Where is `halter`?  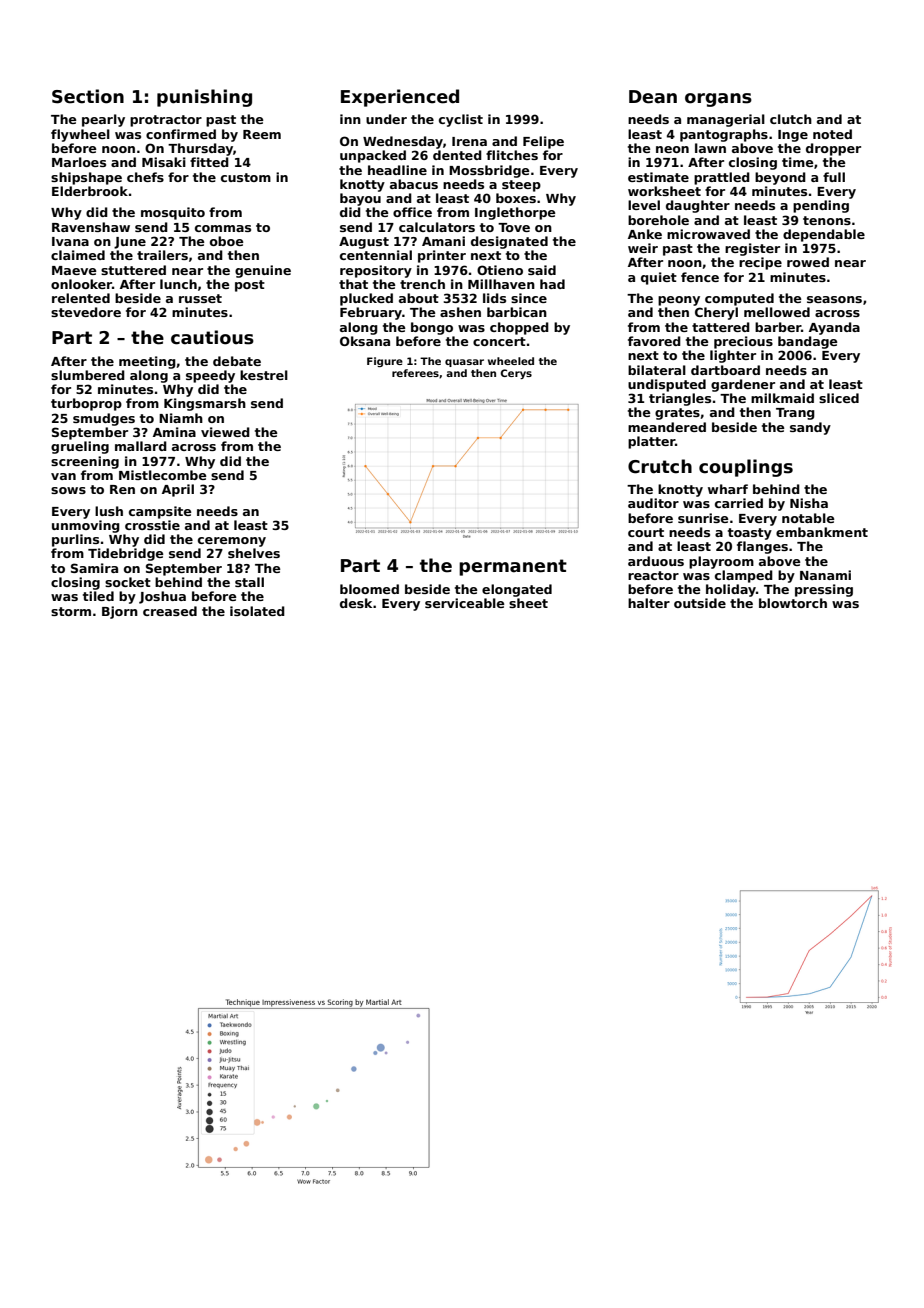 halter is located at coordinates (649, 603).
